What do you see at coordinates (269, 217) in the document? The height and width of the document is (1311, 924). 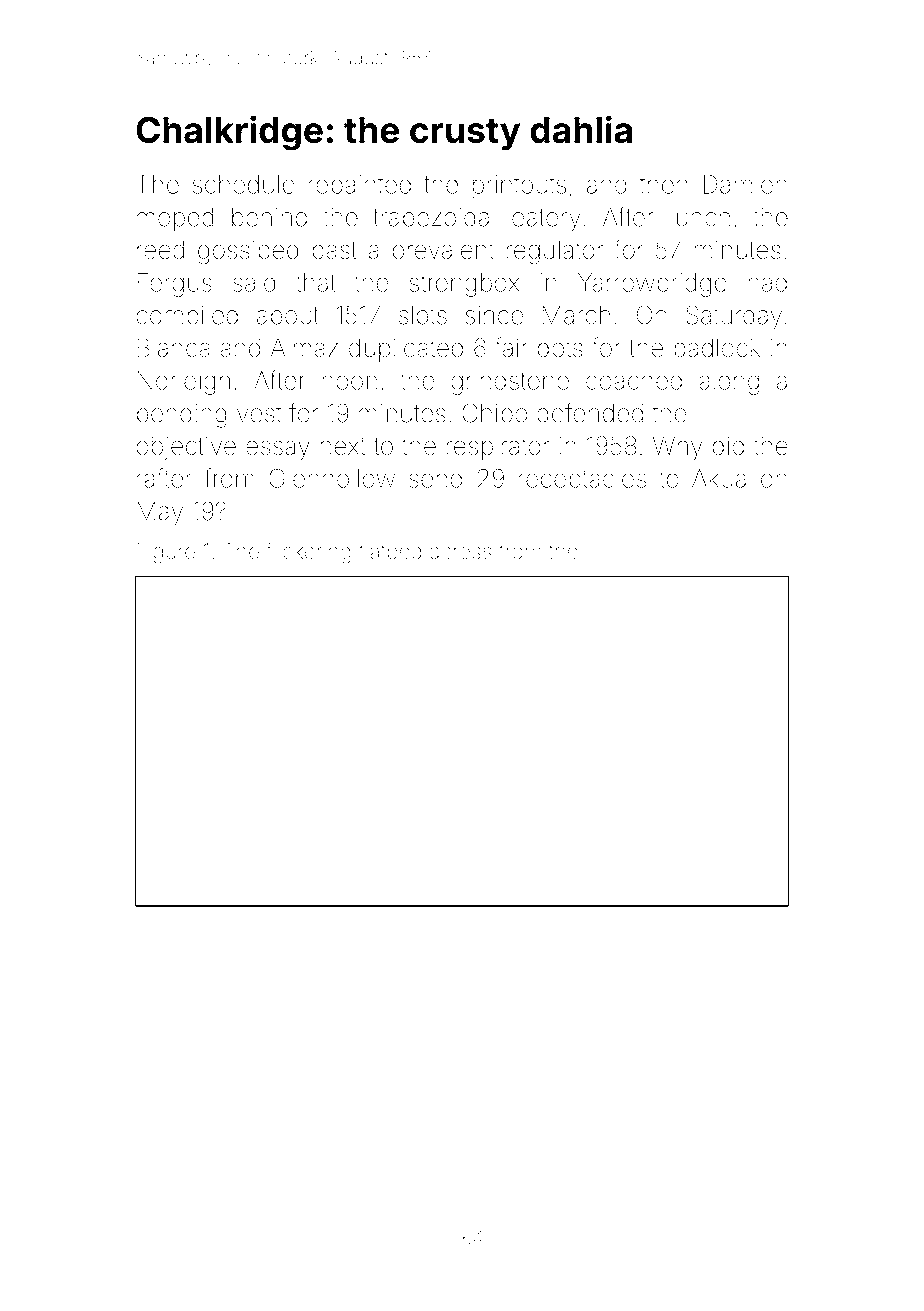 I see `behind` at bounding box center [269, 217].
